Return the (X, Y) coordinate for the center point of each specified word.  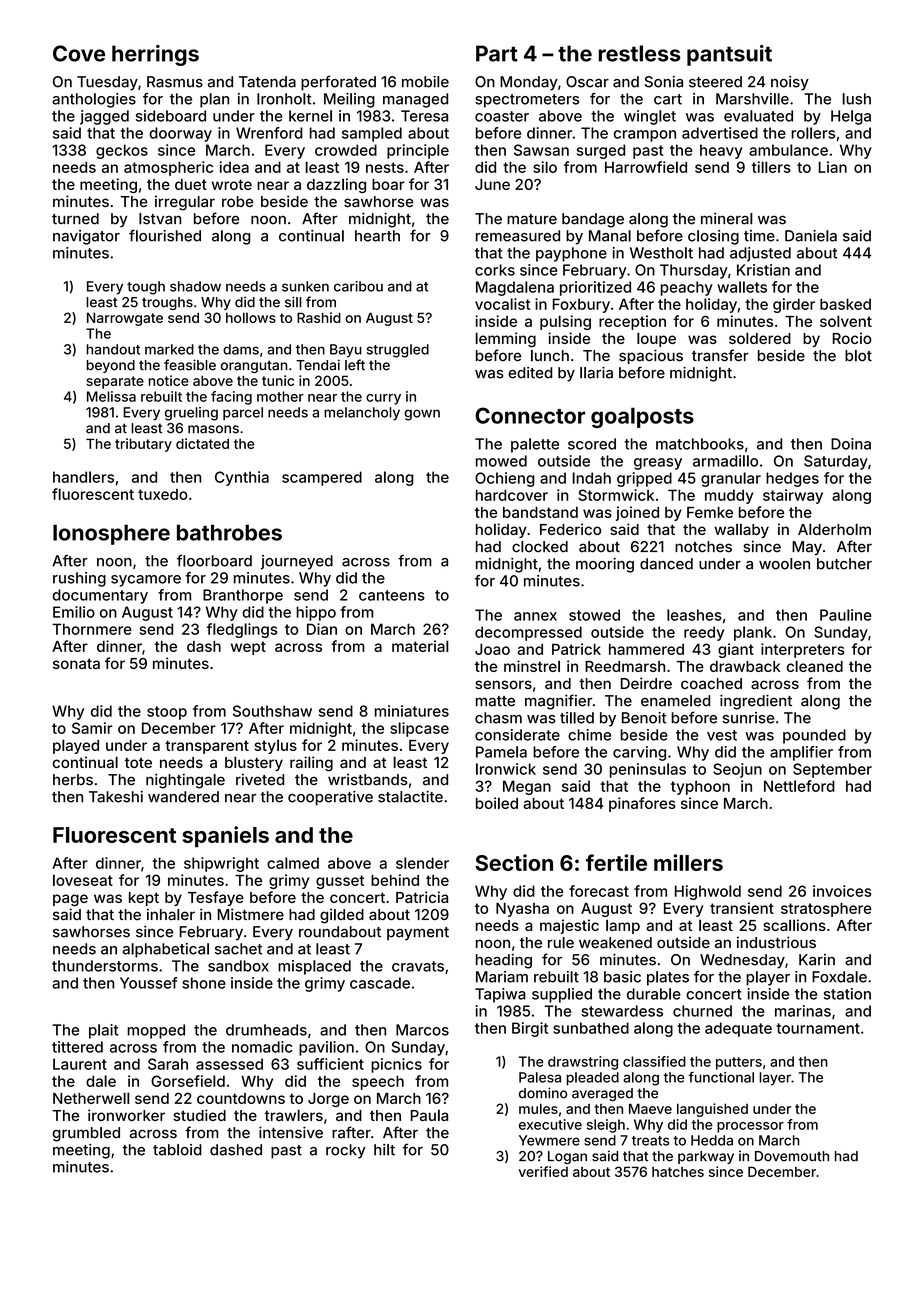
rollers (813, 133)
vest (722, 735)
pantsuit (729, 55)
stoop (167, 713)
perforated (338, 83)
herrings (155, 55)
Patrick (576, 649)
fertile (616, 862)
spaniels (226, 836)
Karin (817, 960)
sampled (372, 134)
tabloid (177, 1150)
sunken (305, 286)
